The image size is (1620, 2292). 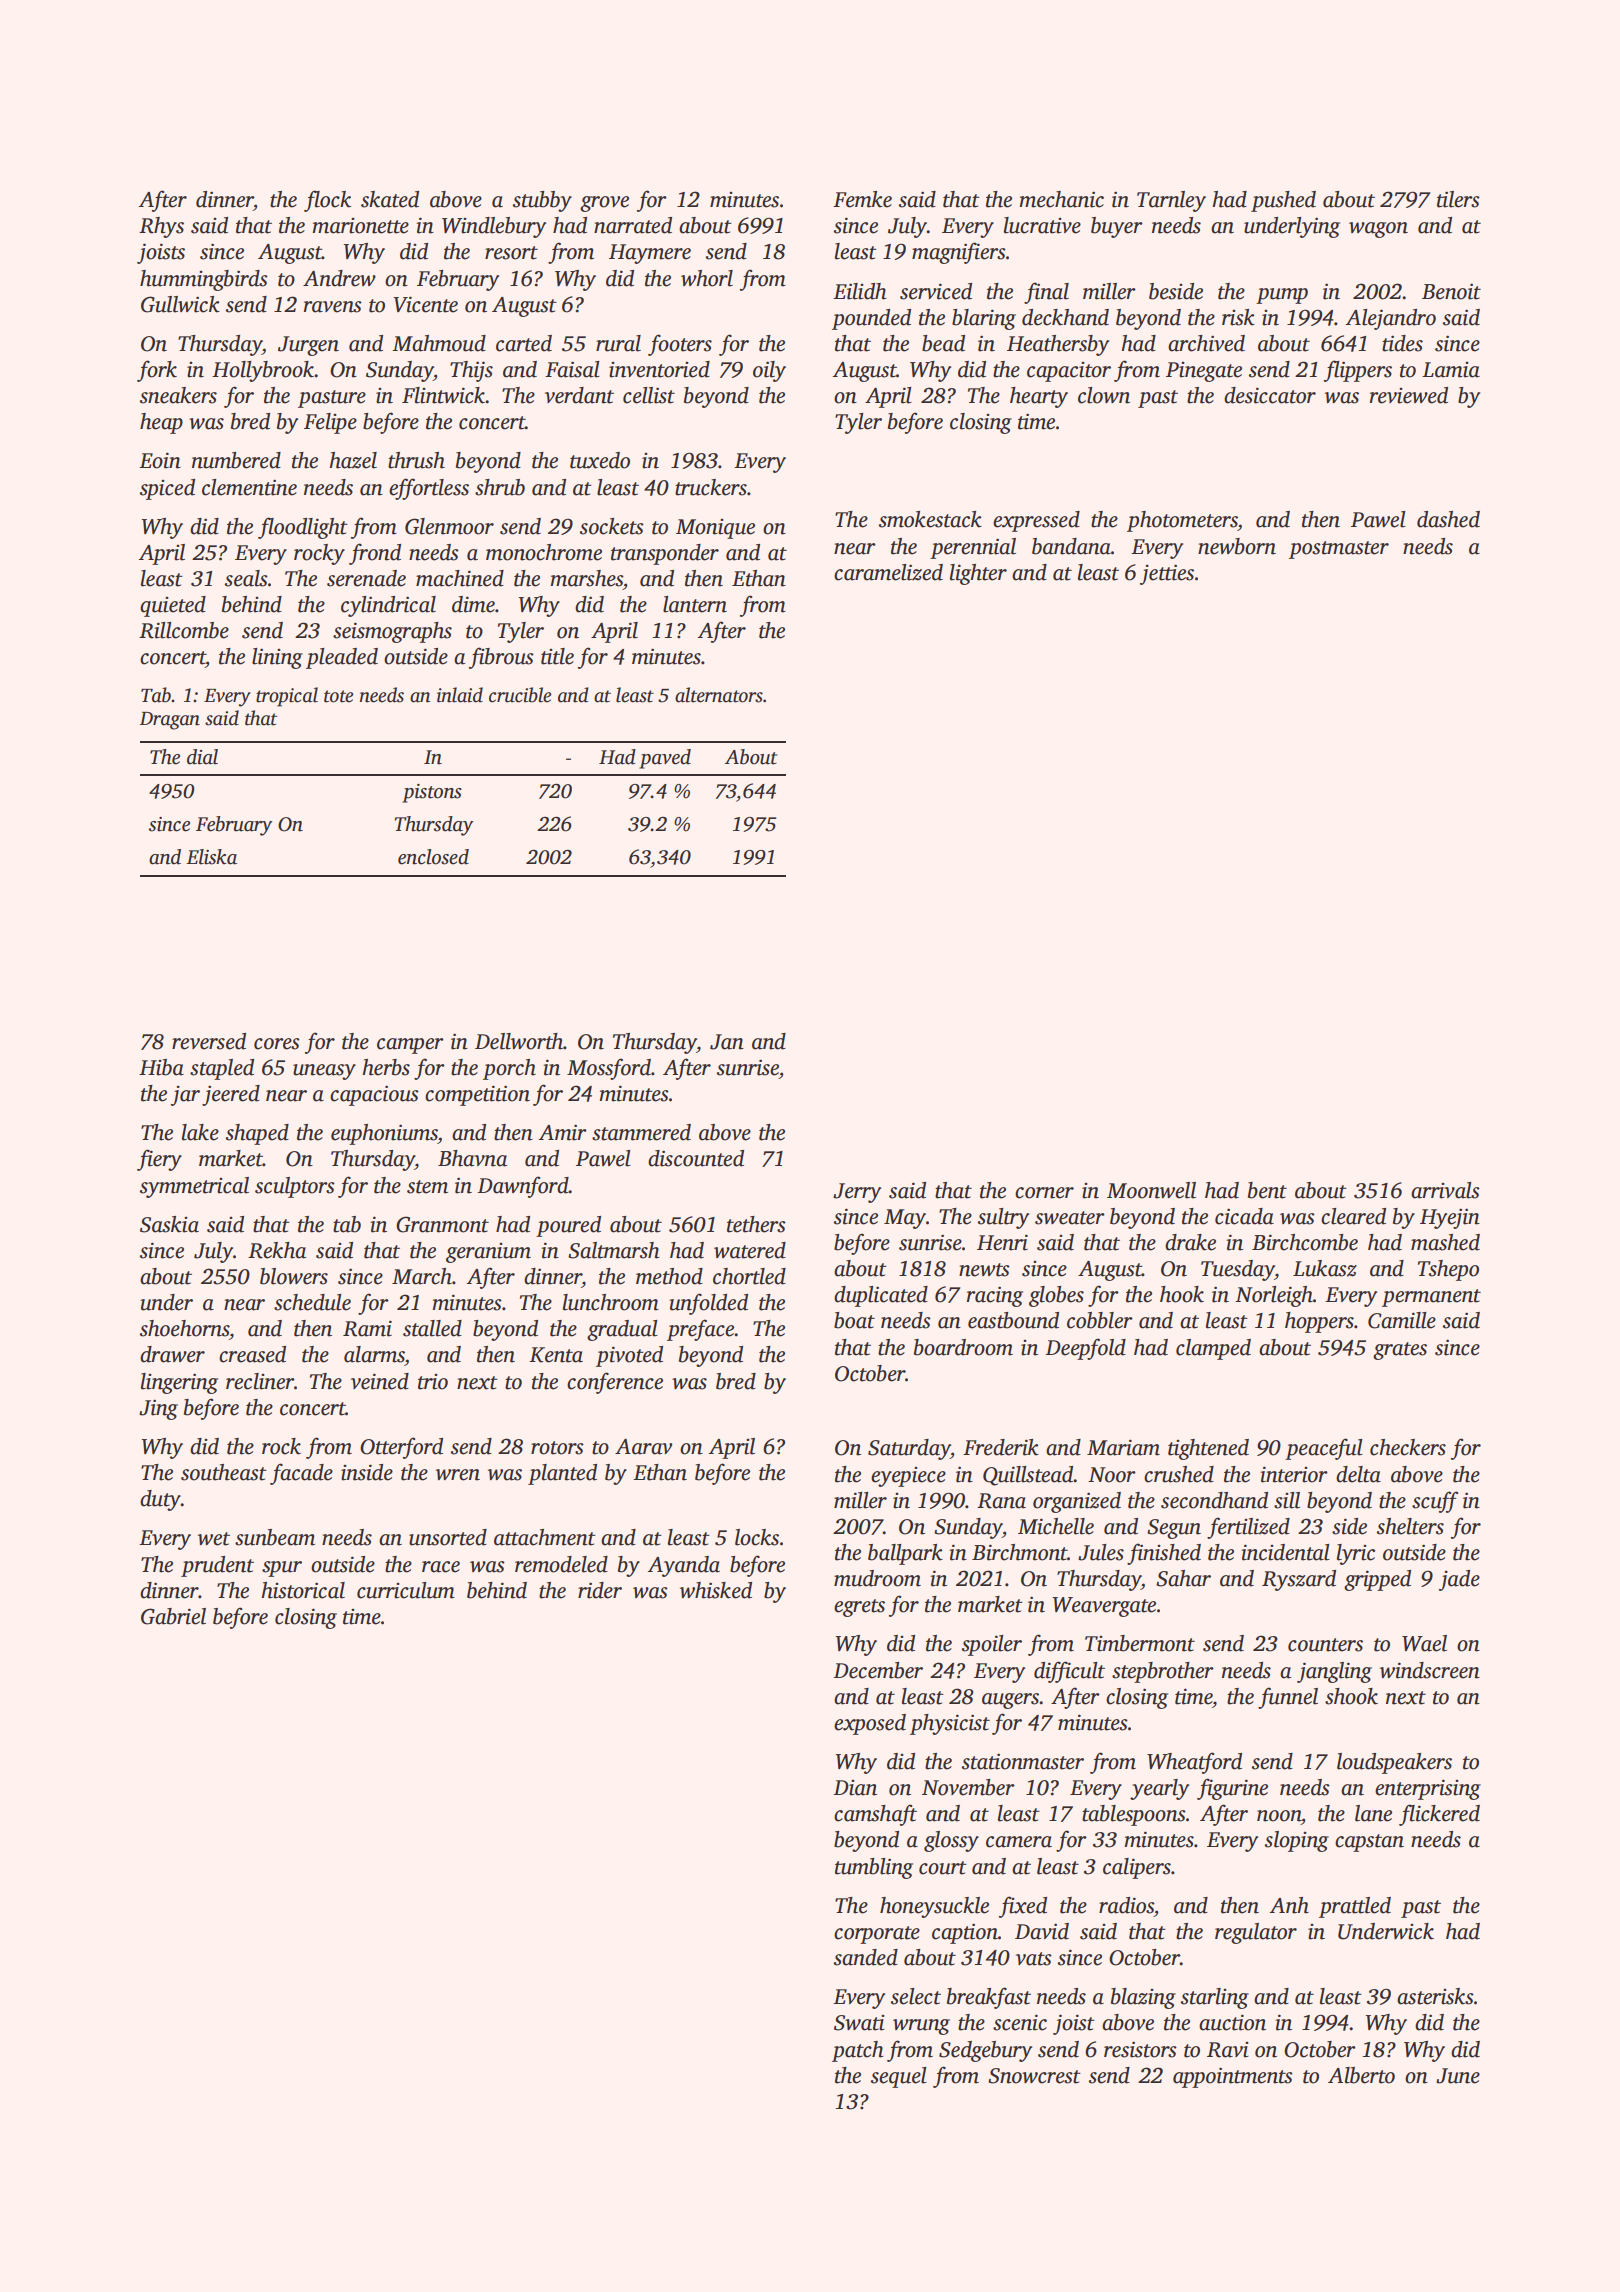 I want to click on Lamia, so click(x=1451, y=370).
